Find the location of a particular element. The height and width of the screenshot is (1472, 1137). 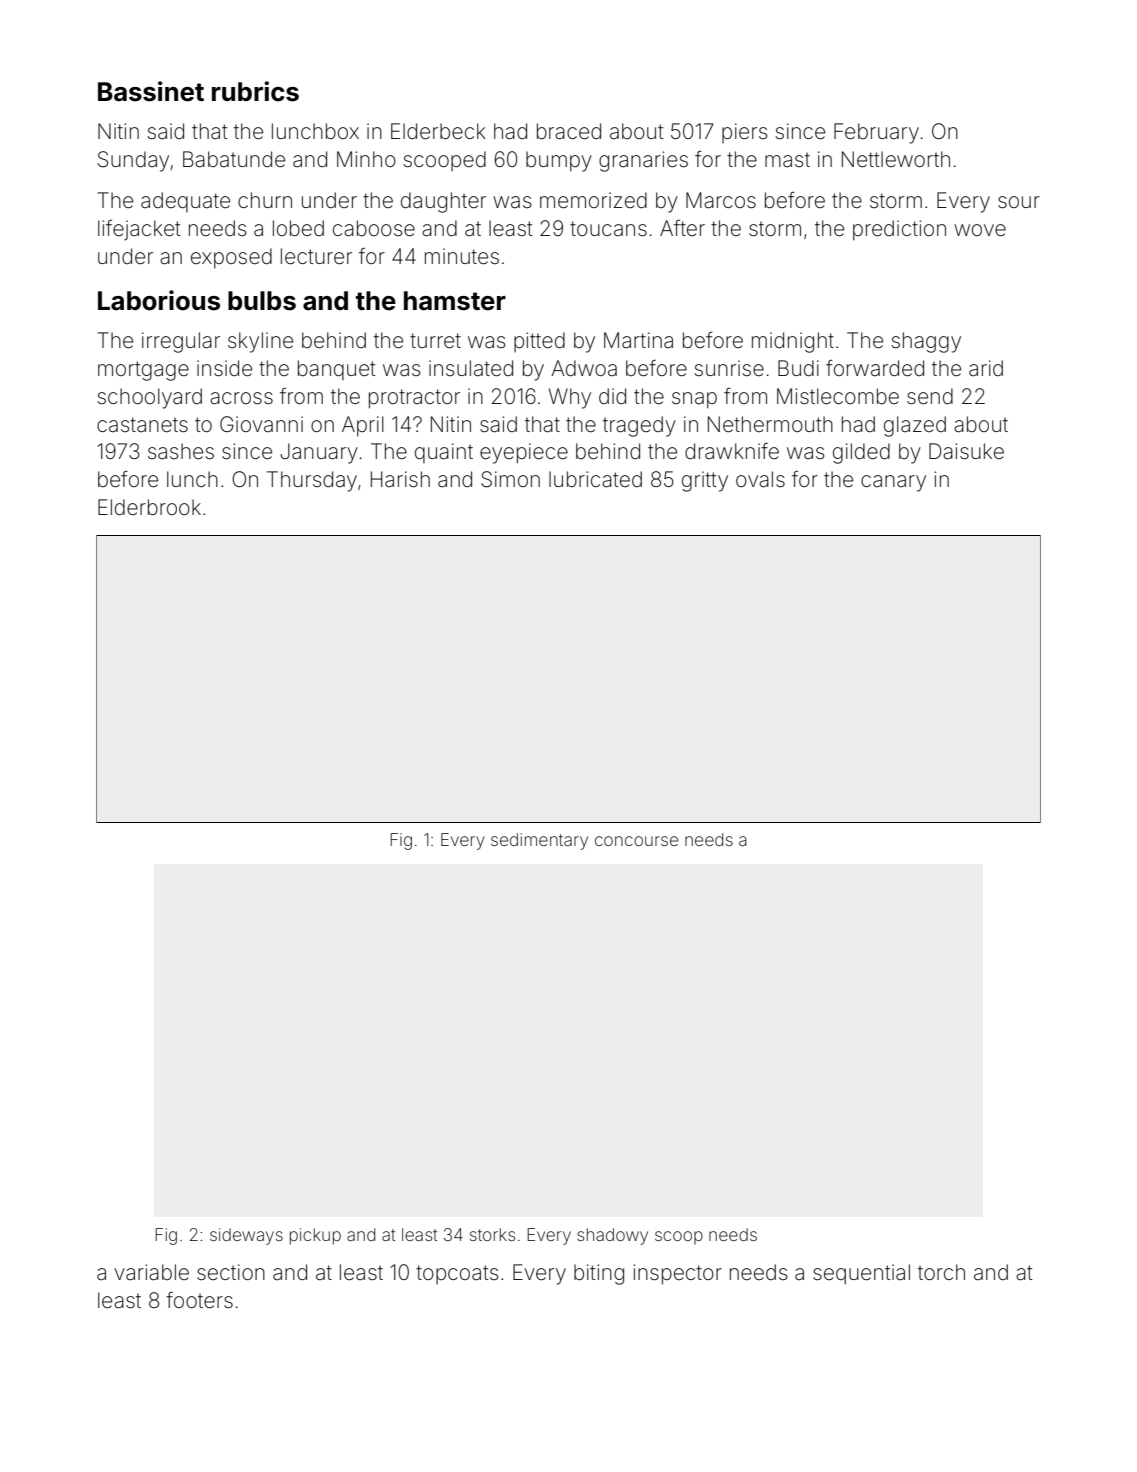

castanets is located at coordinates (142, 425).
